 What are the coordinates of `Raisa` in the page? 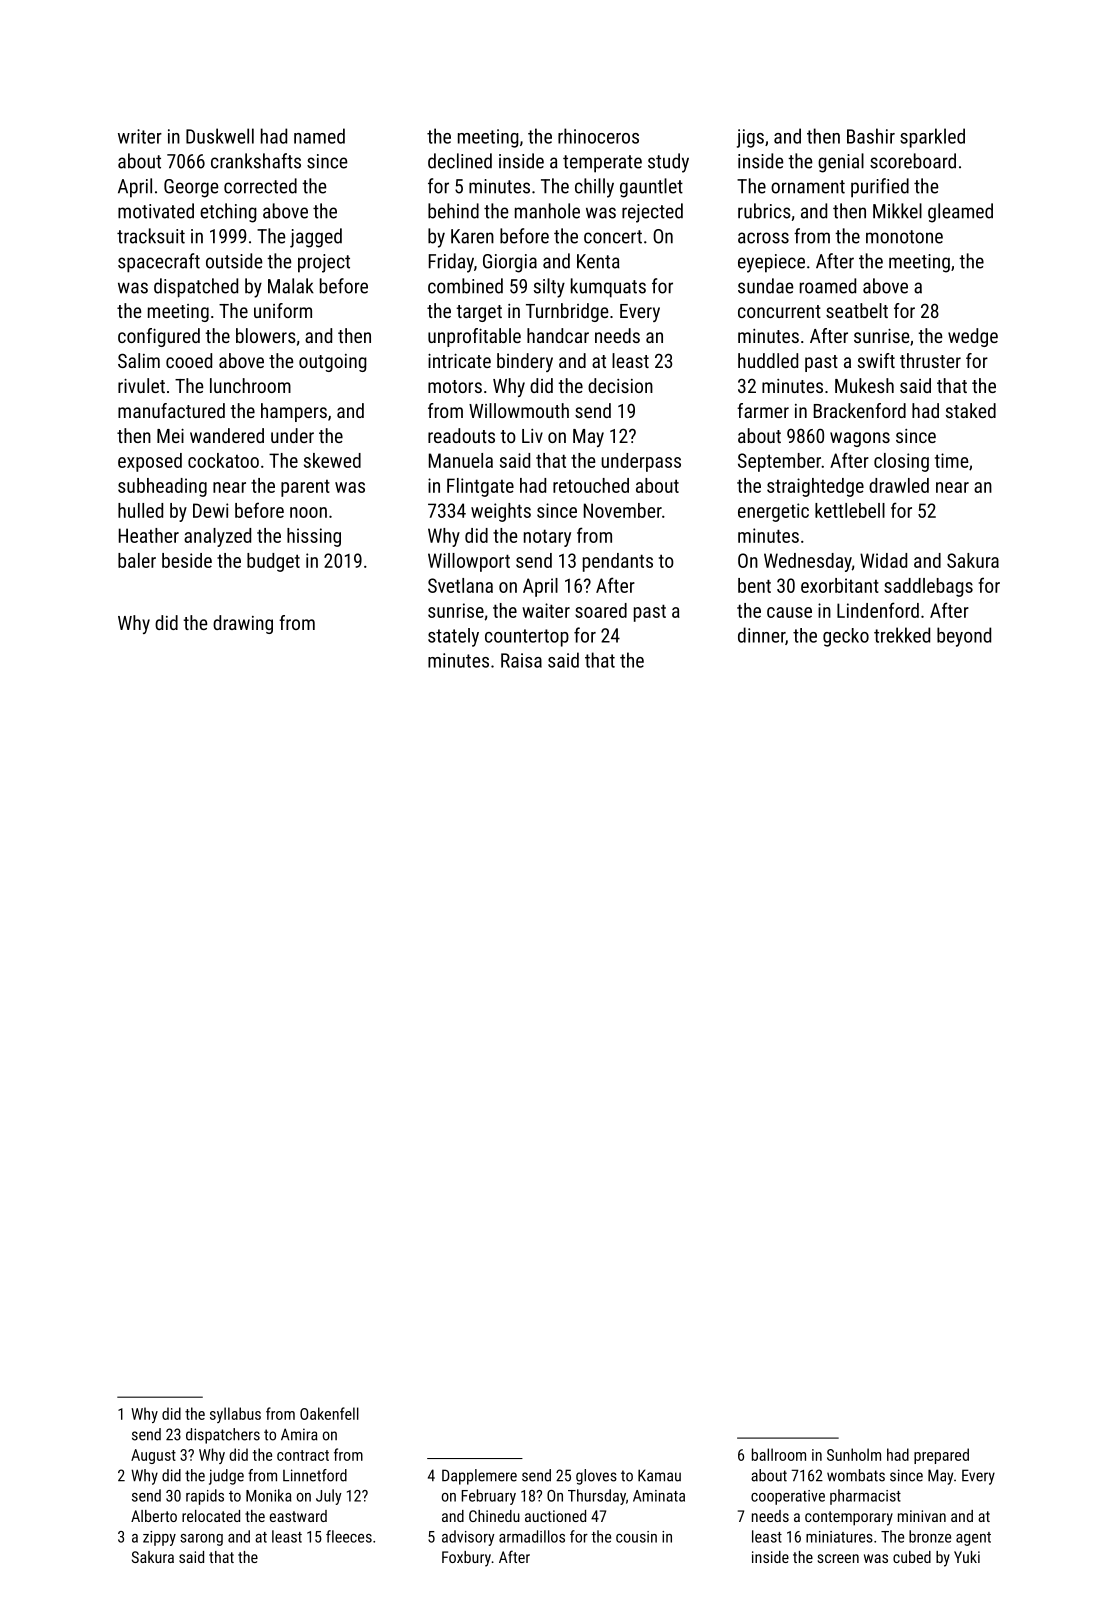 It's located at (521, 660).
